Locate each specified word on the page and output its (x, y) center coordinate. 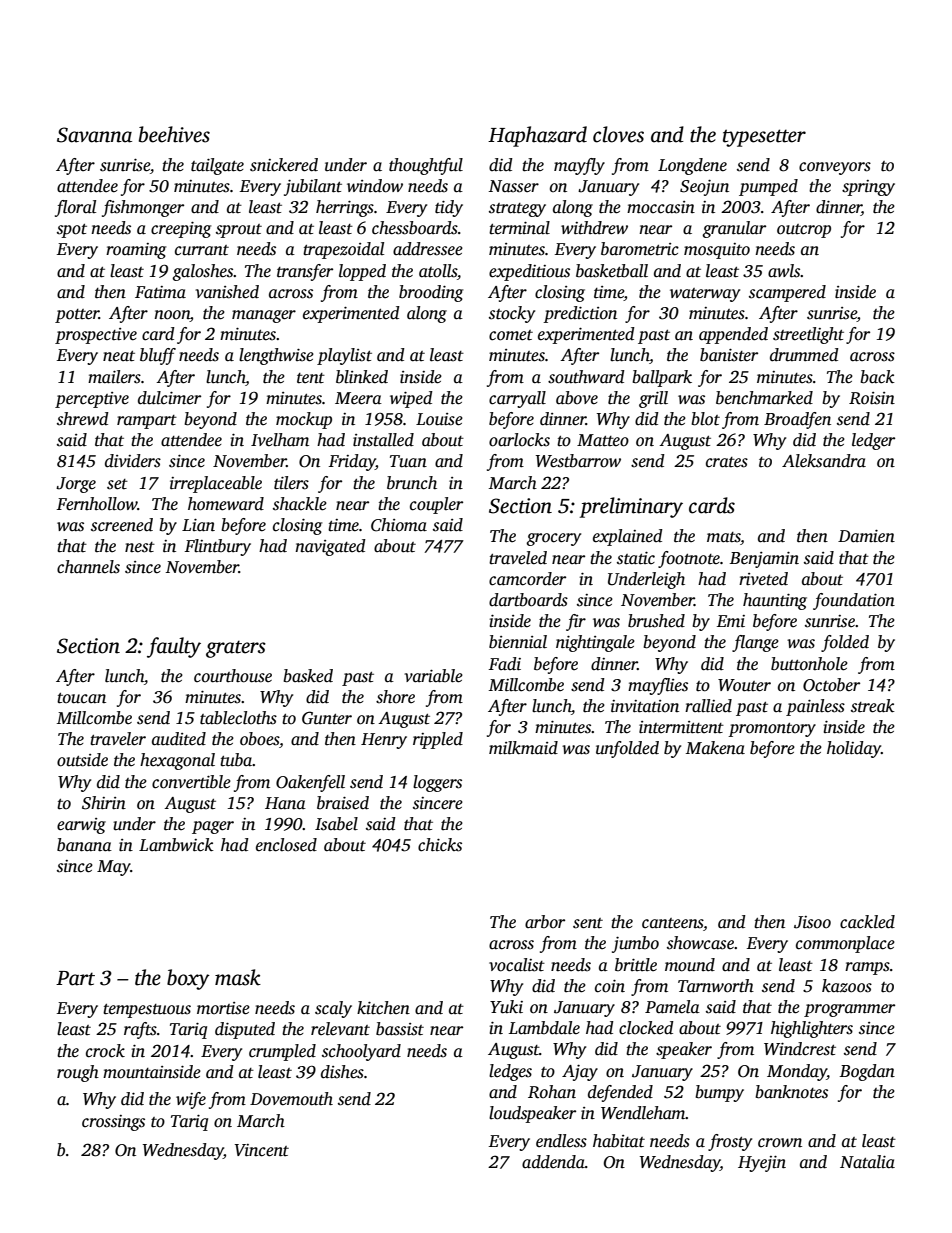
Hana (285, 803)
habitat (619, 1141)
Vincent (262, 1150)
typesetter (764, 138)
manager (264, 316)
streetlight (808, 335)
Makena (715, 748)
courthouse (233, 676)
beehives (174, 134)
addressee (428, 249)
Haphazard (537, 136)
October (831, 685)
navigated (330, 547)
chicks (440, 845)
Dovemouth (291, 1099)
